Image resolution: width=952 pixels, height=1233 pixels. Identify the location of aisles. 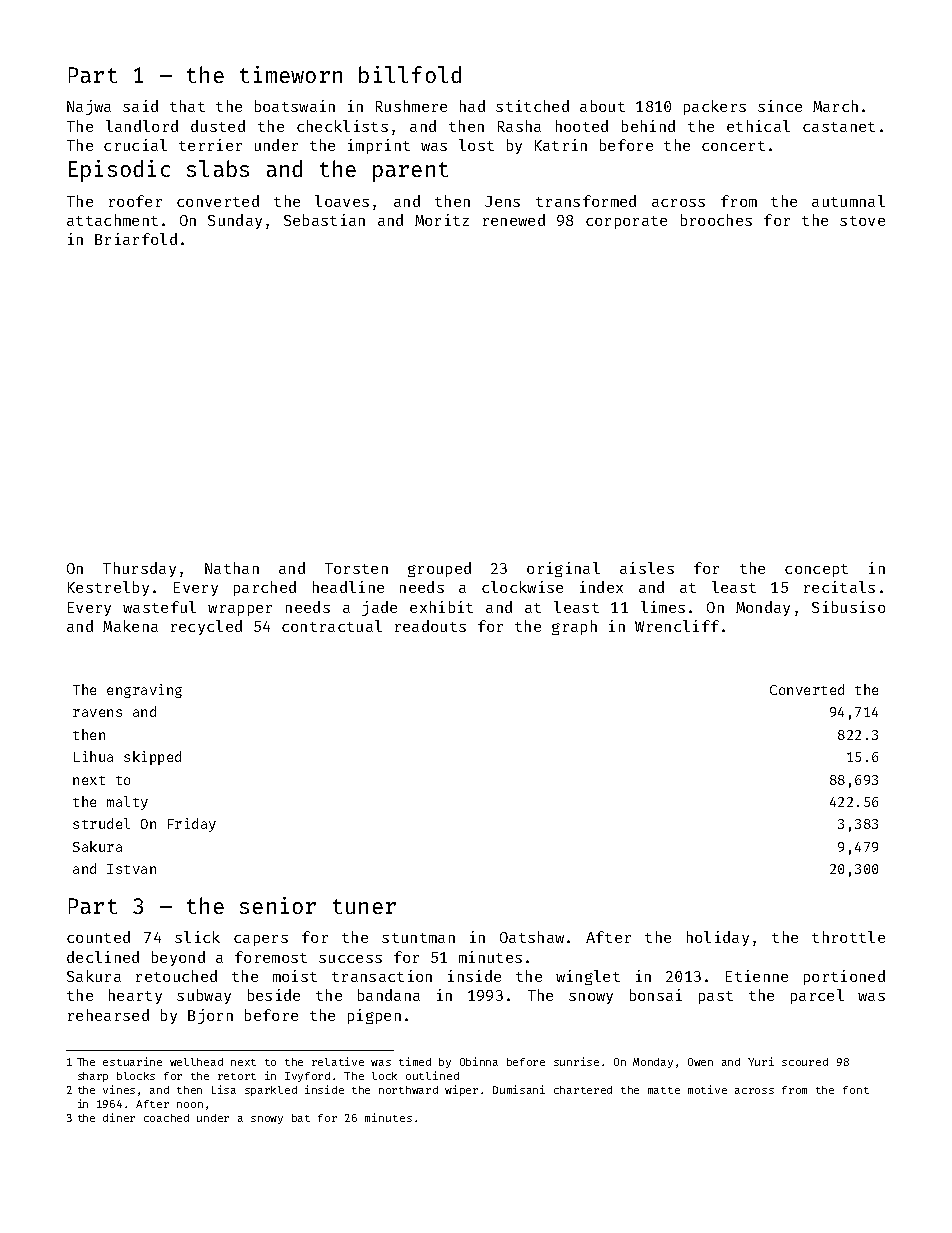
(647, 568).
